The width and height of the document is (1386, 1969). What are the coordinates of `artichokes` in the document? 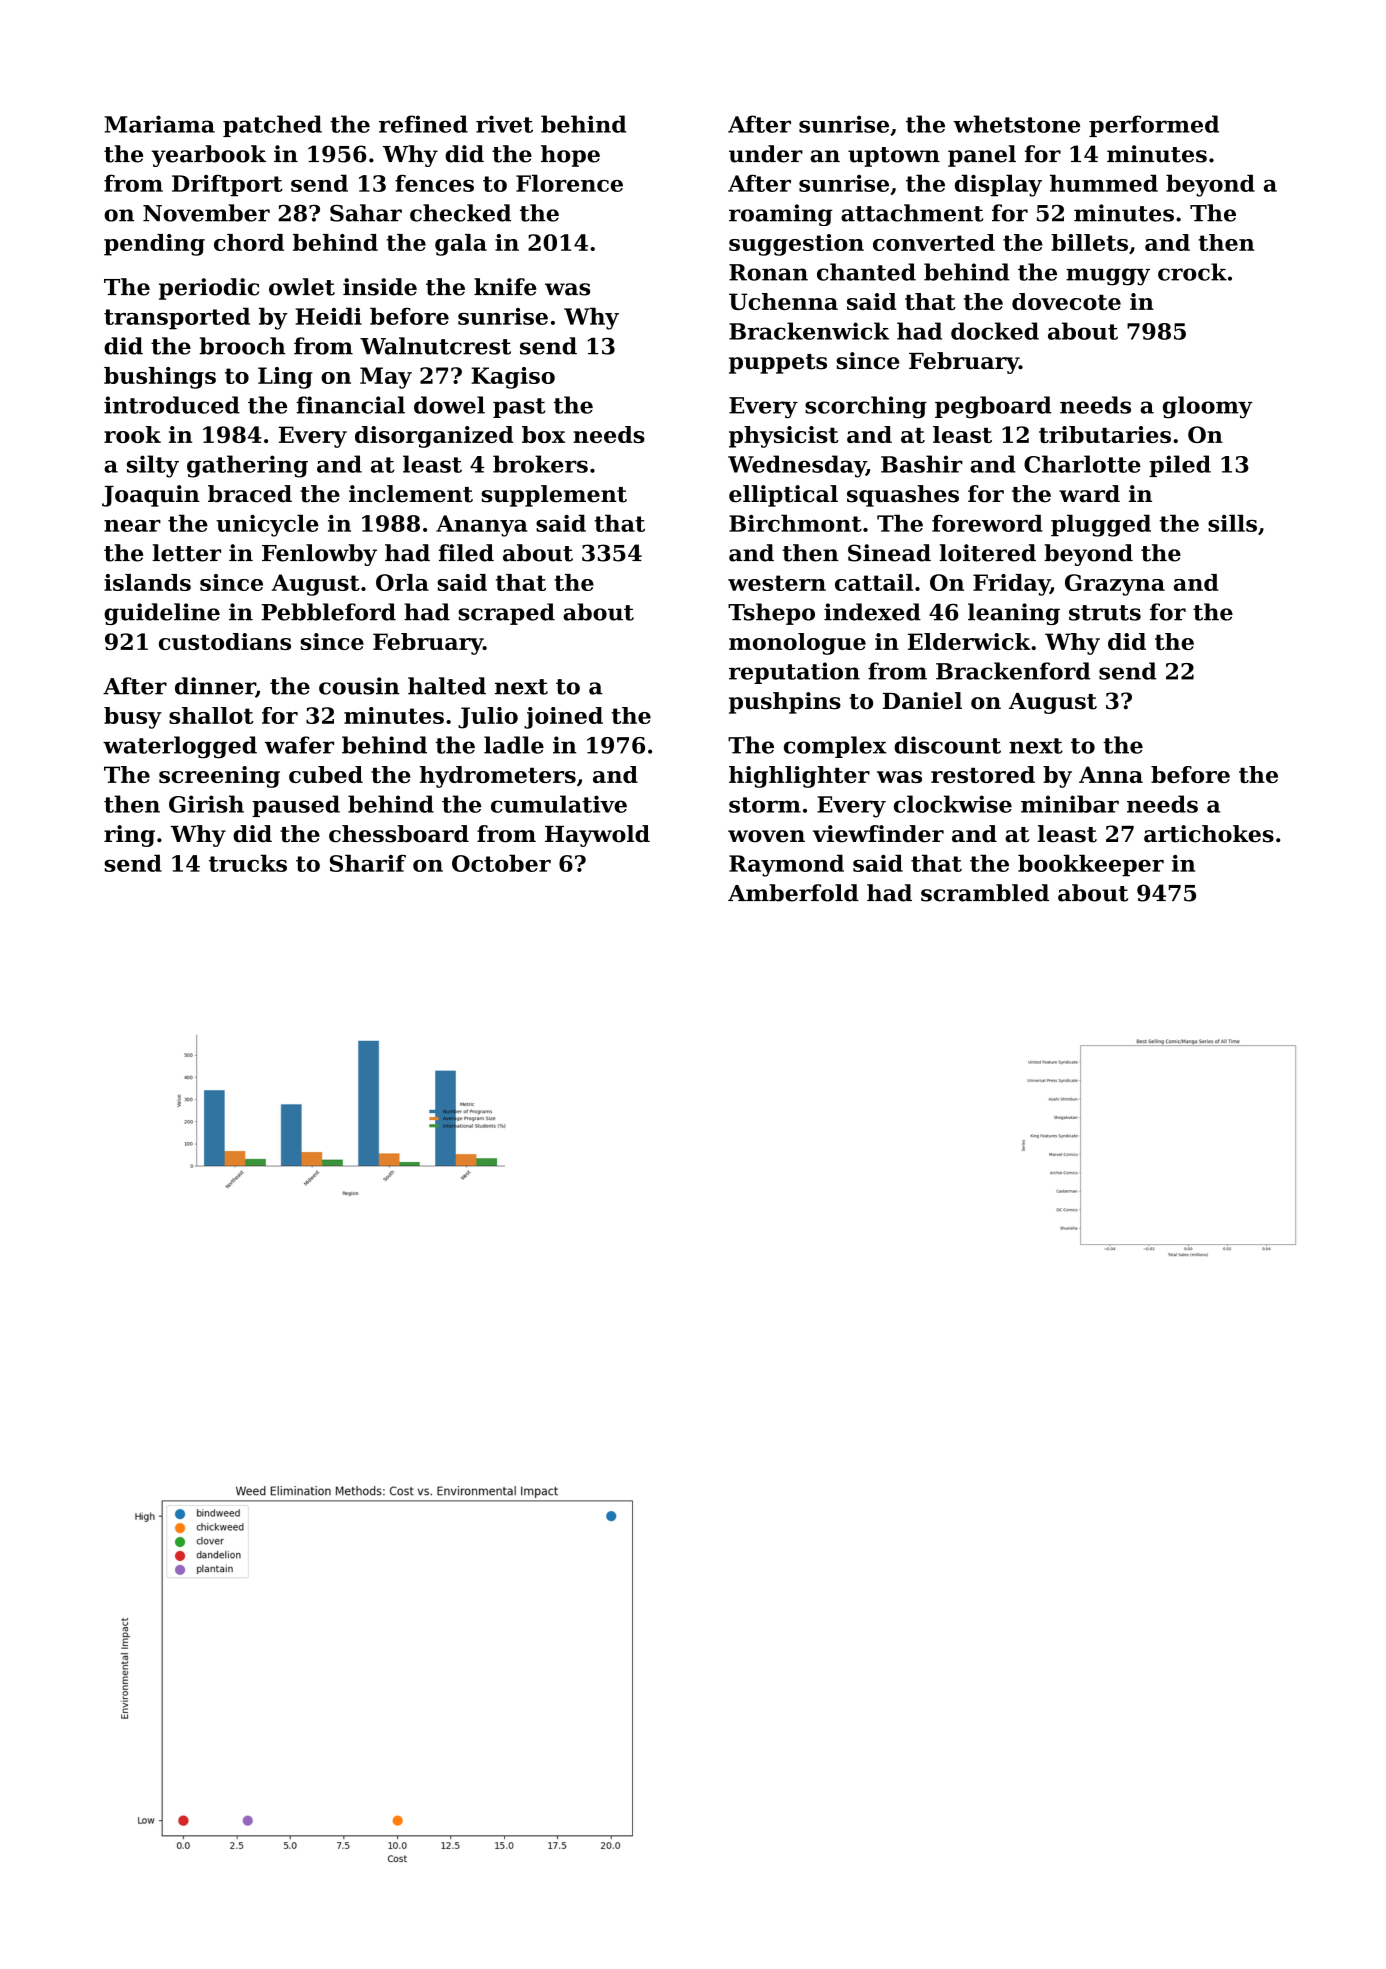 It's located at (1209, 834).
